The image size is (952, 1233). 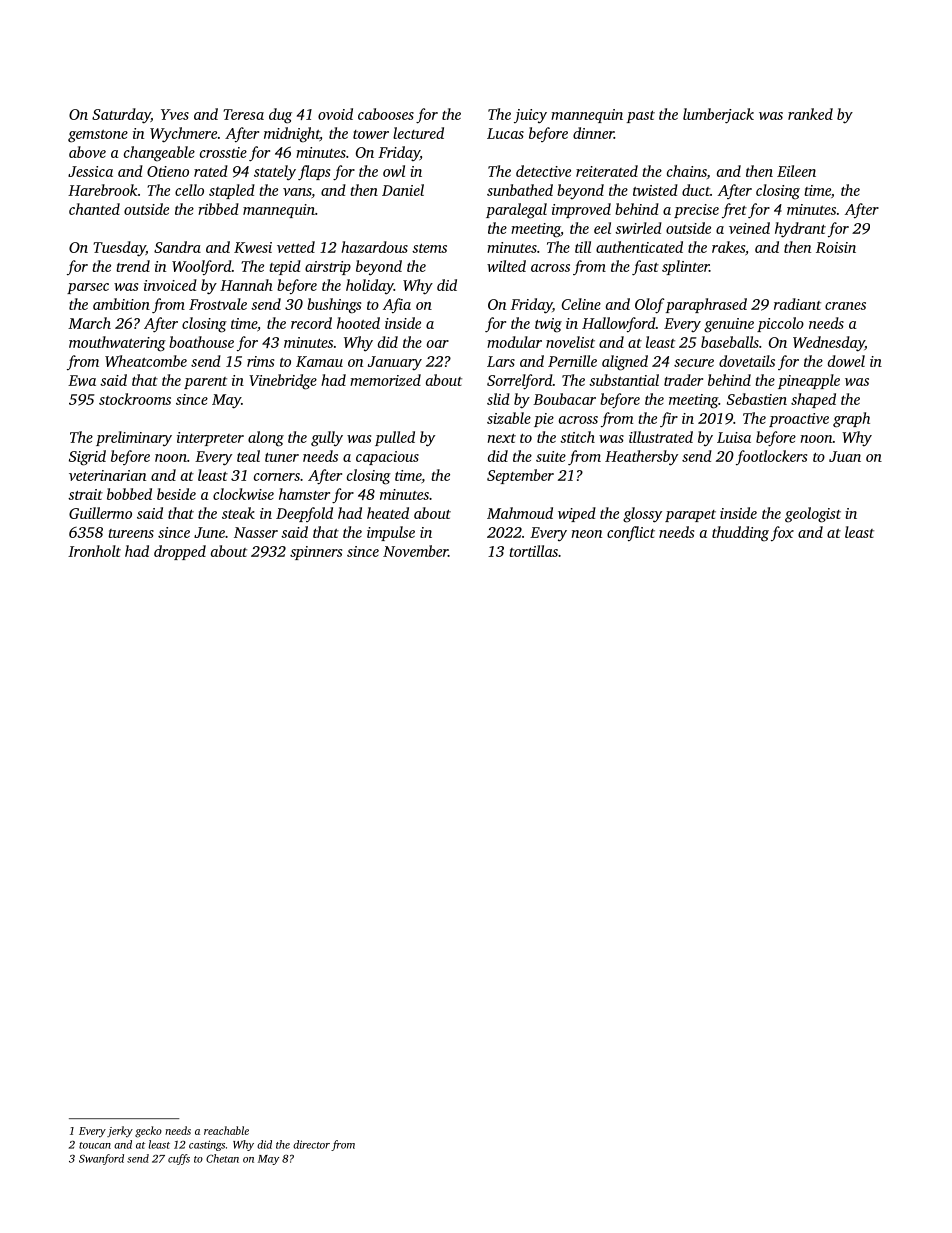 What do you see at coordinates (180, 552) in the page?
I see `dropped` at bounding box center [180, 552].
